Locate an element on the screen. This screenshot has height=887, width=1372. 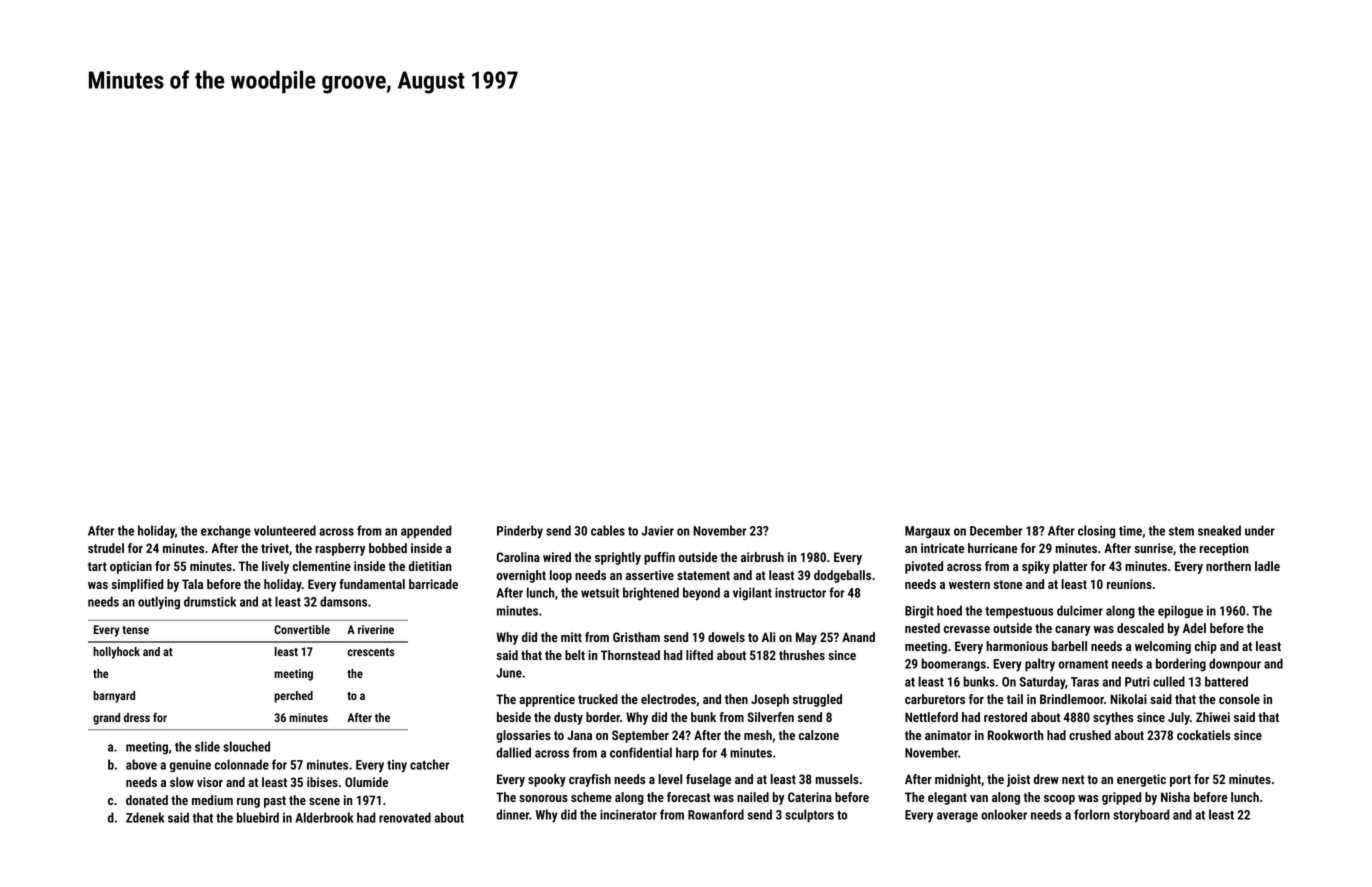
Javier is located at coordinates (657, 531).
